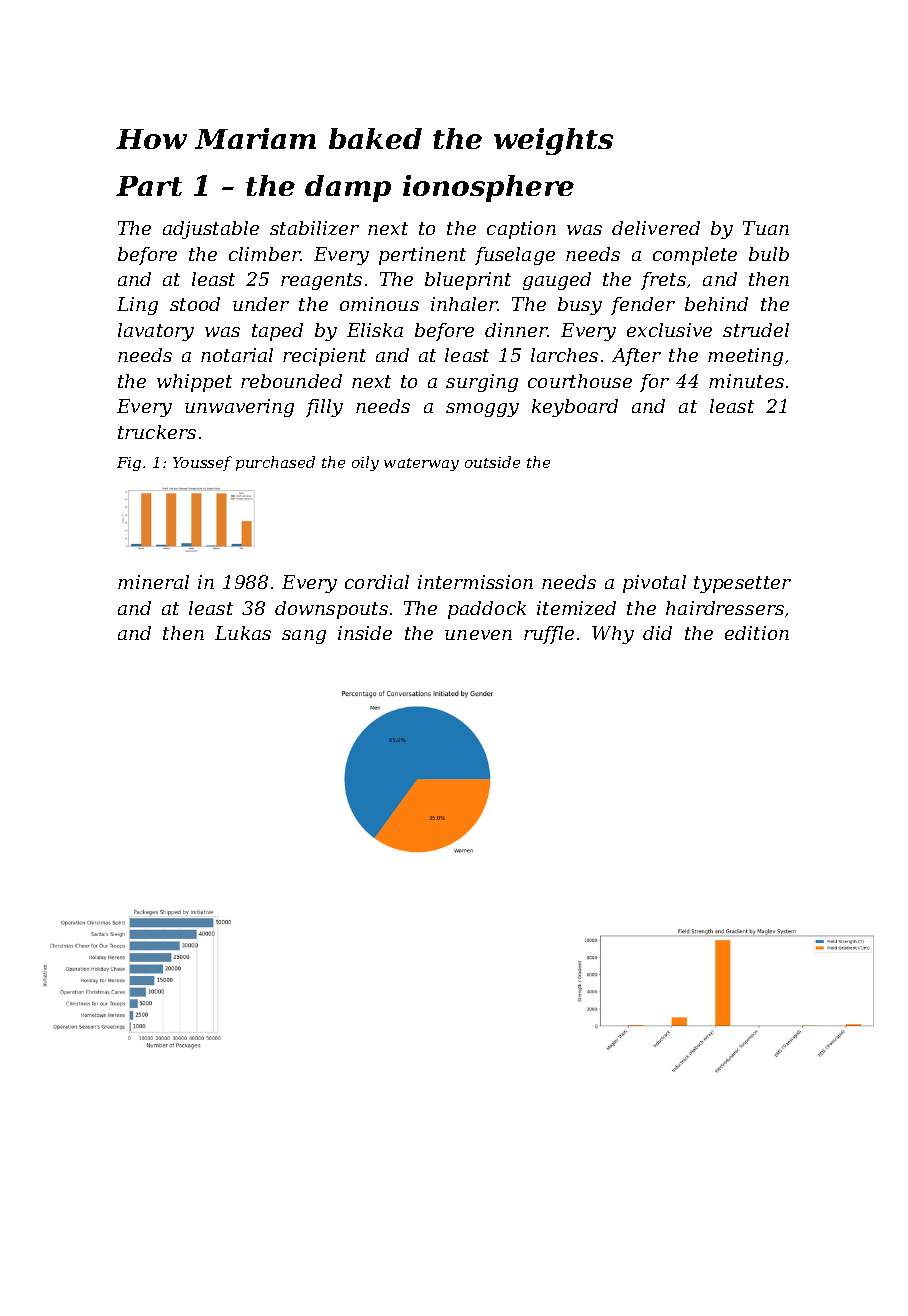  I want to click on Part, so click(149, 186).
